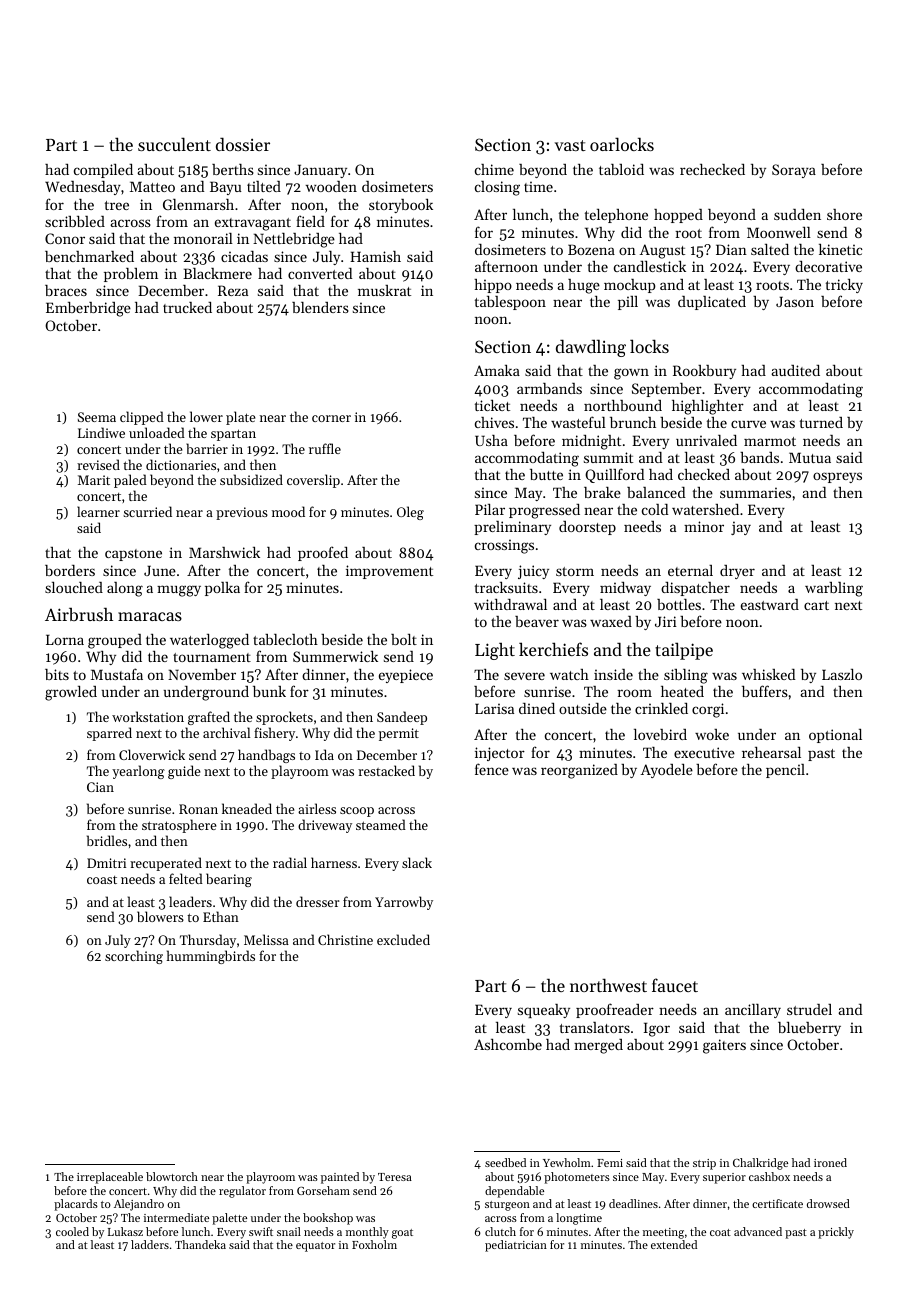 The image size is (908, 1316). Describe the element at coordinates (76, 1205) in the image. I see `placards` at that location.
